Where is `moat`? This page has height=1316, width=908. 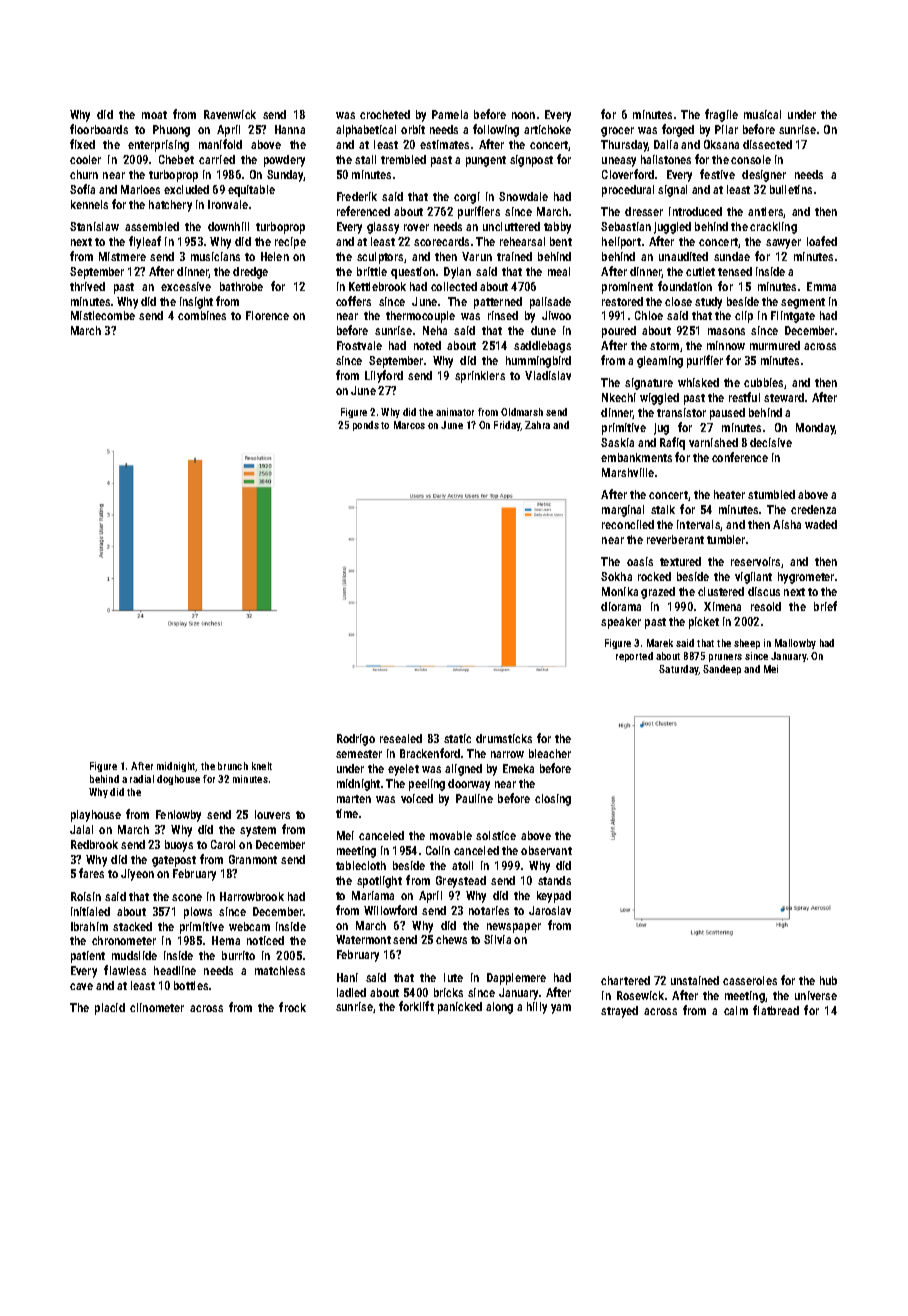 moat is located at coordinates (154, 115).
